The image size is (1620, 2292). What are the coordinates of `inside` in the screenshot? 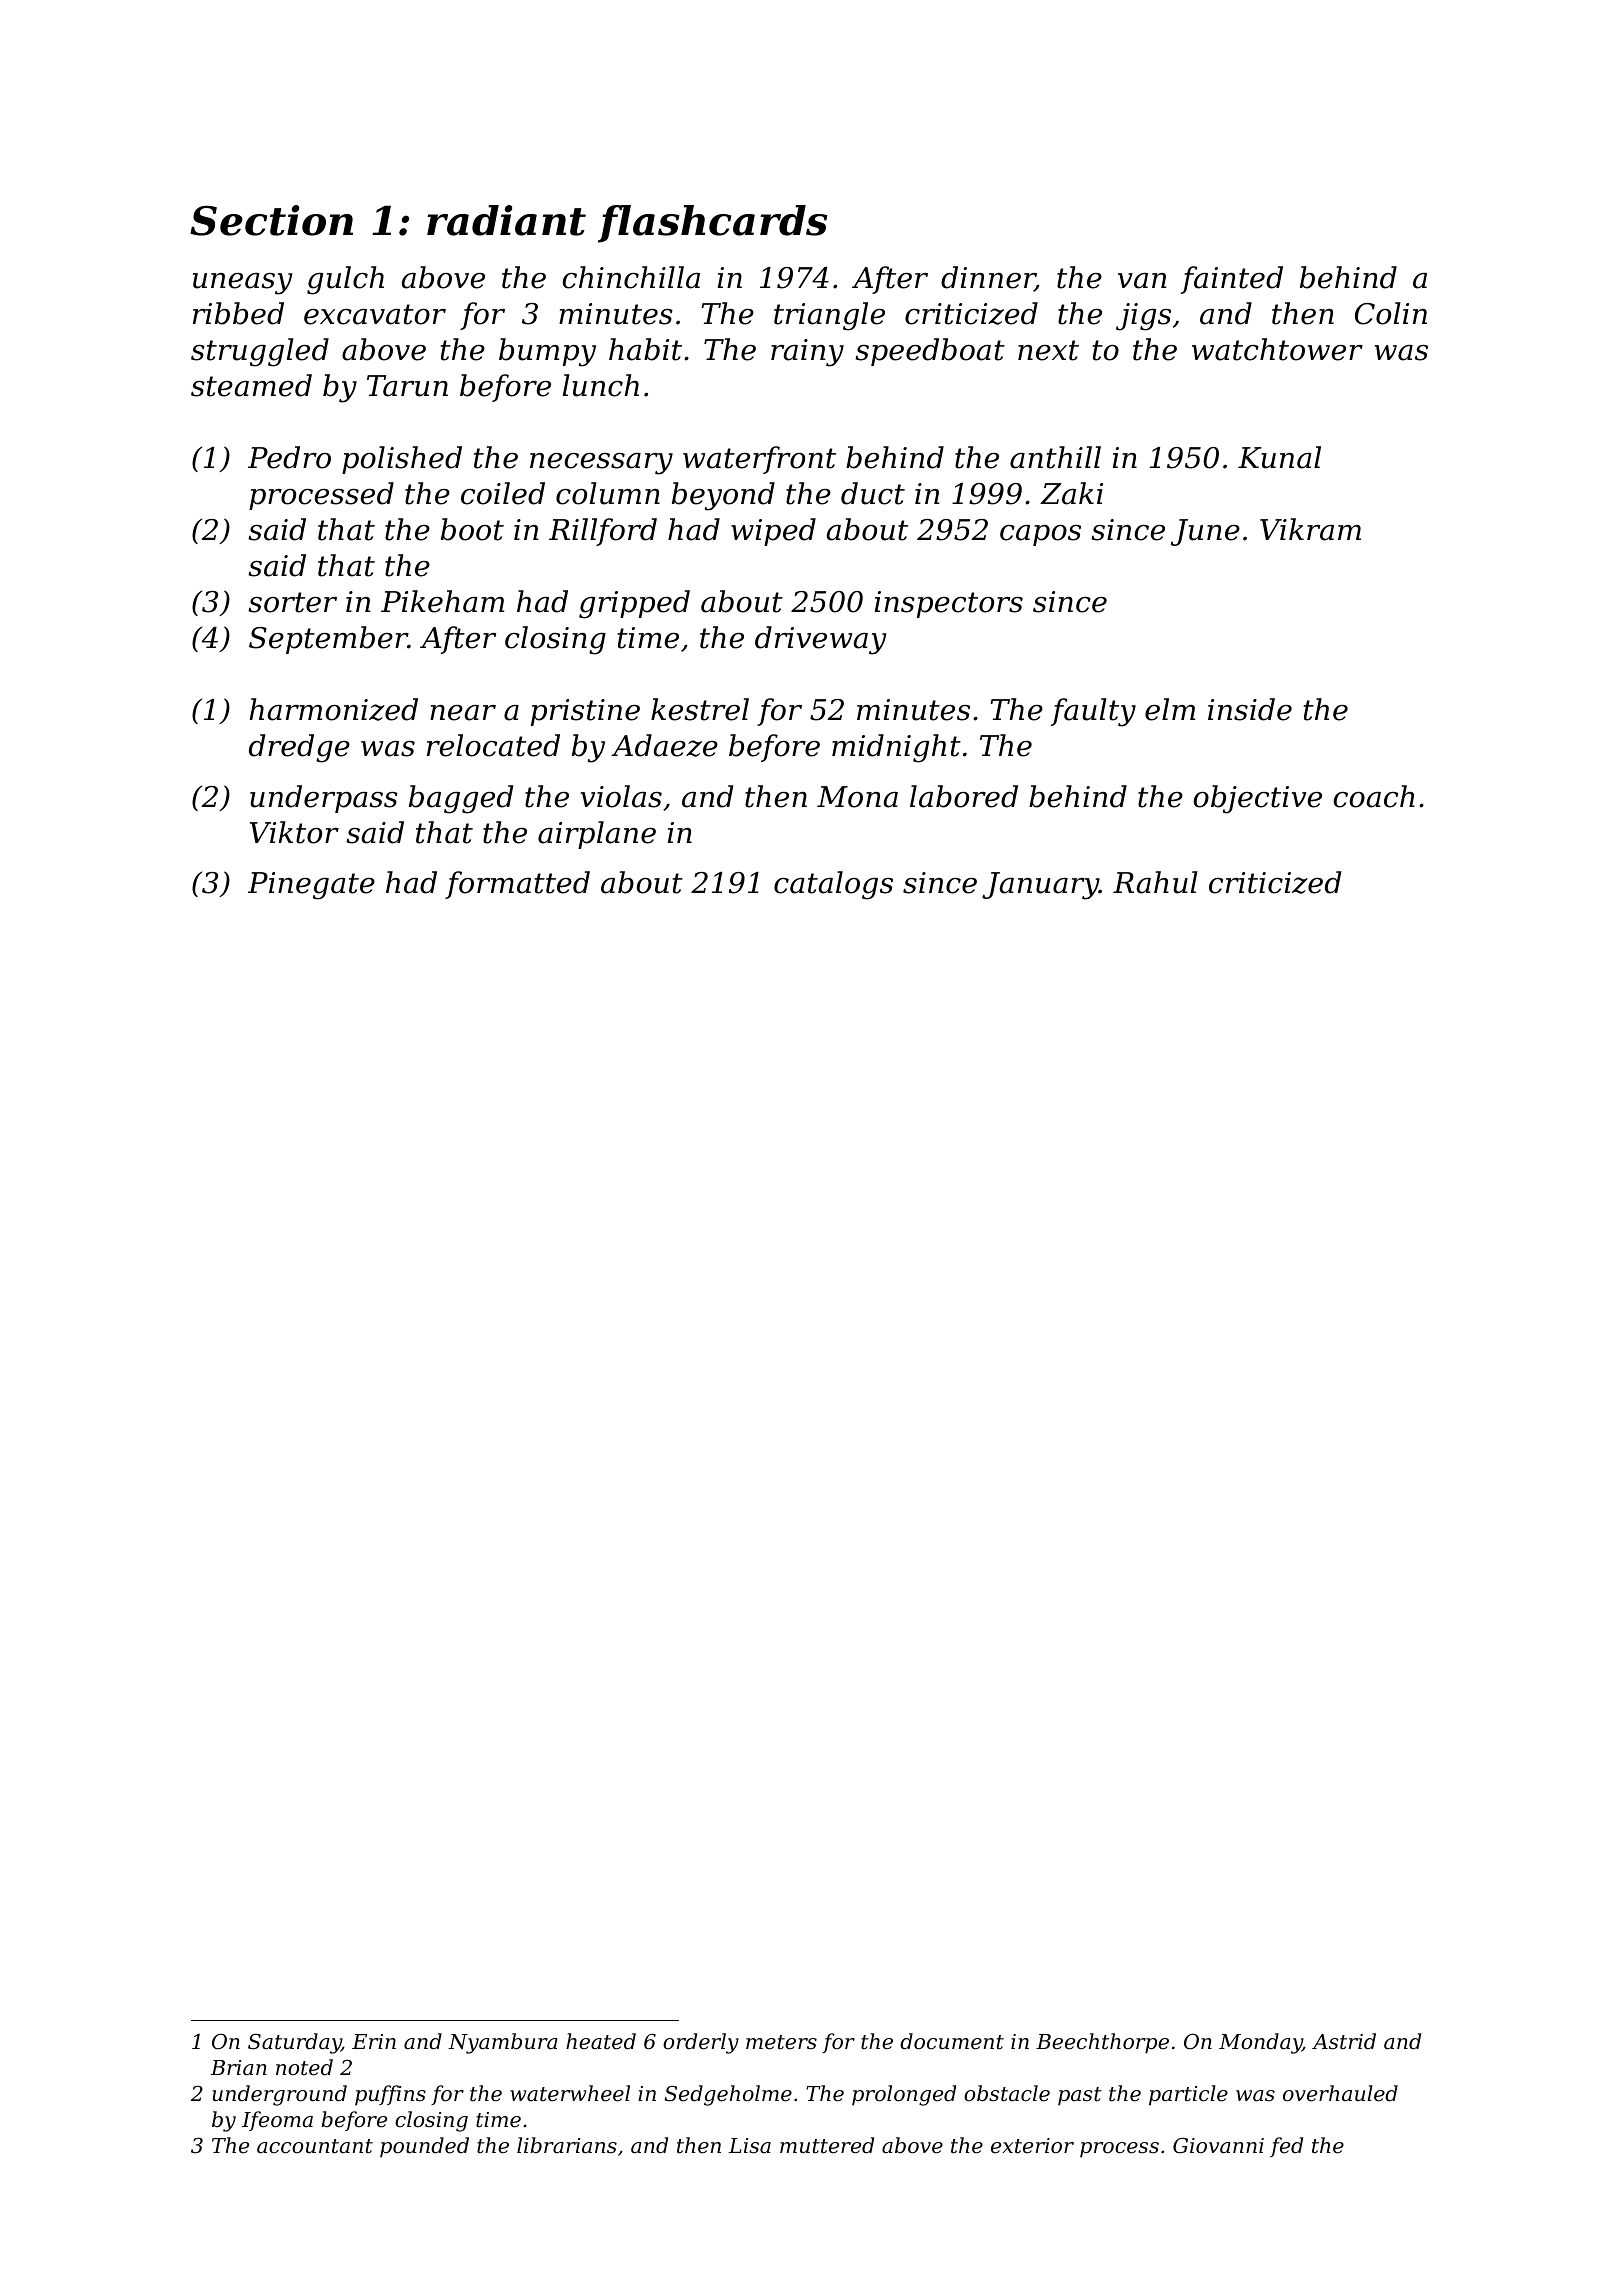 It's located at (1250, 709).
